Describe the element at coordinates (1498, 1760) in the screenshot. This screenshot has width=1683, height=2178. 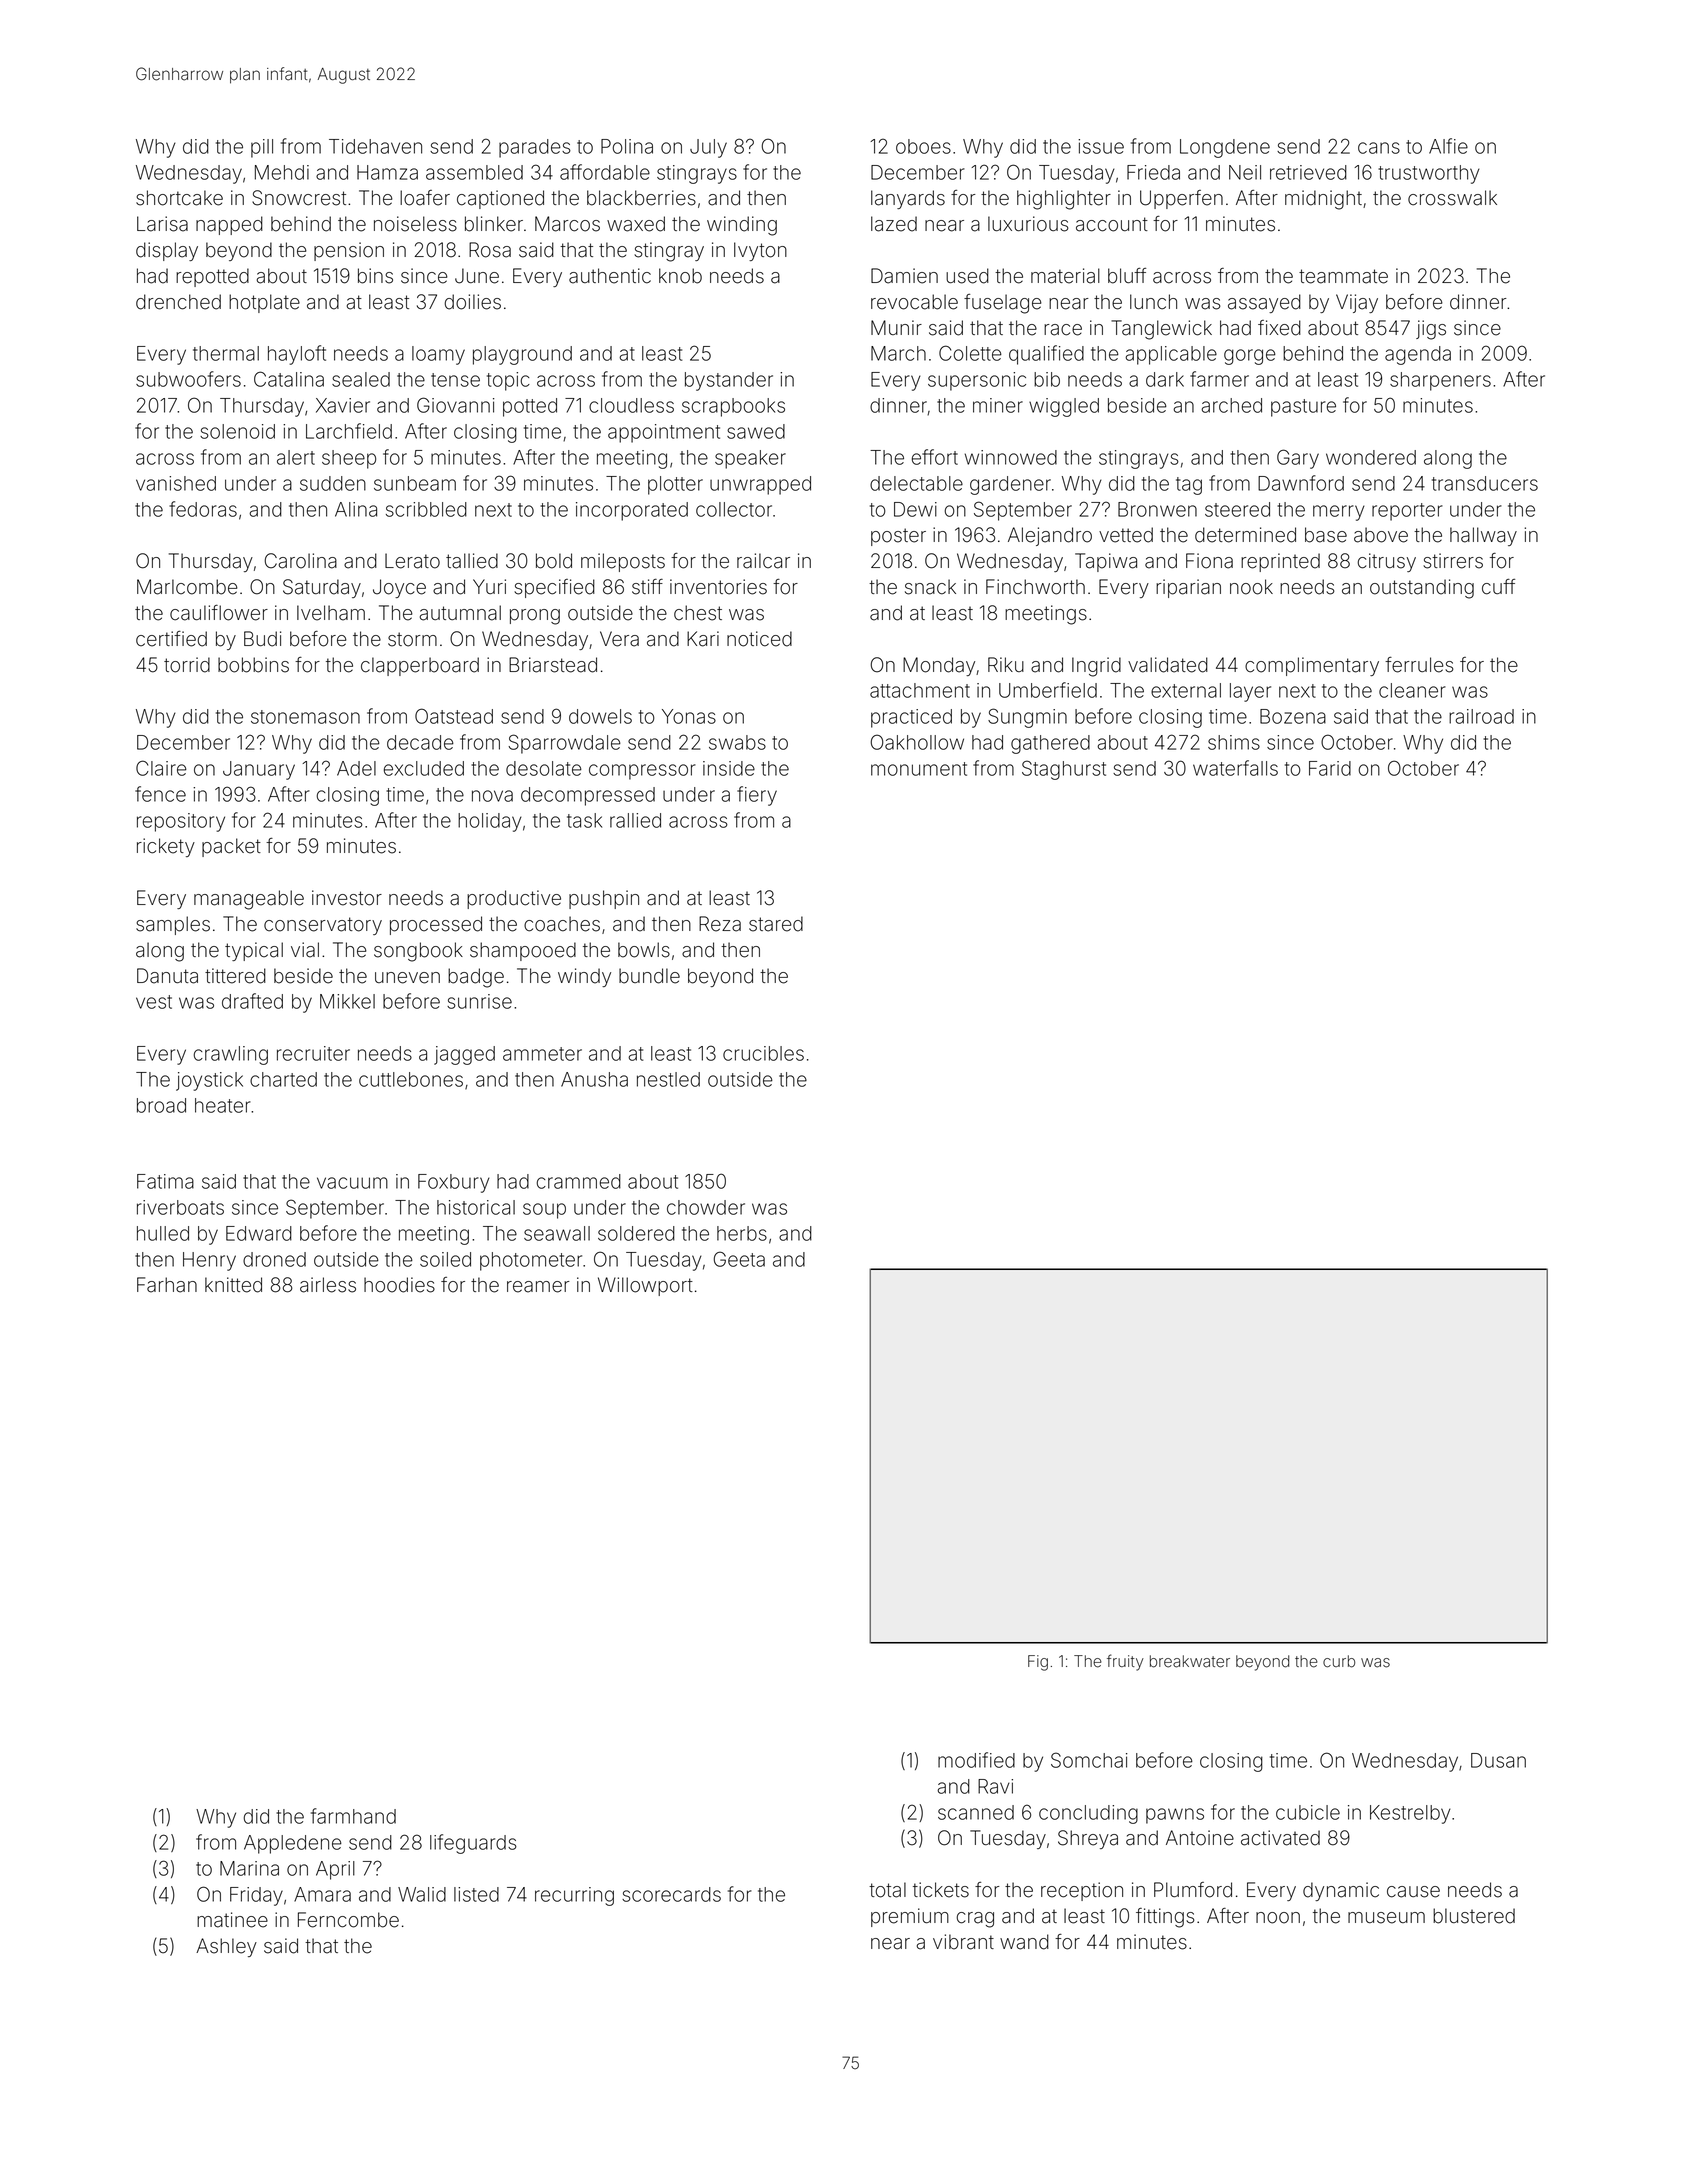
I see `Dusan` at that location.
